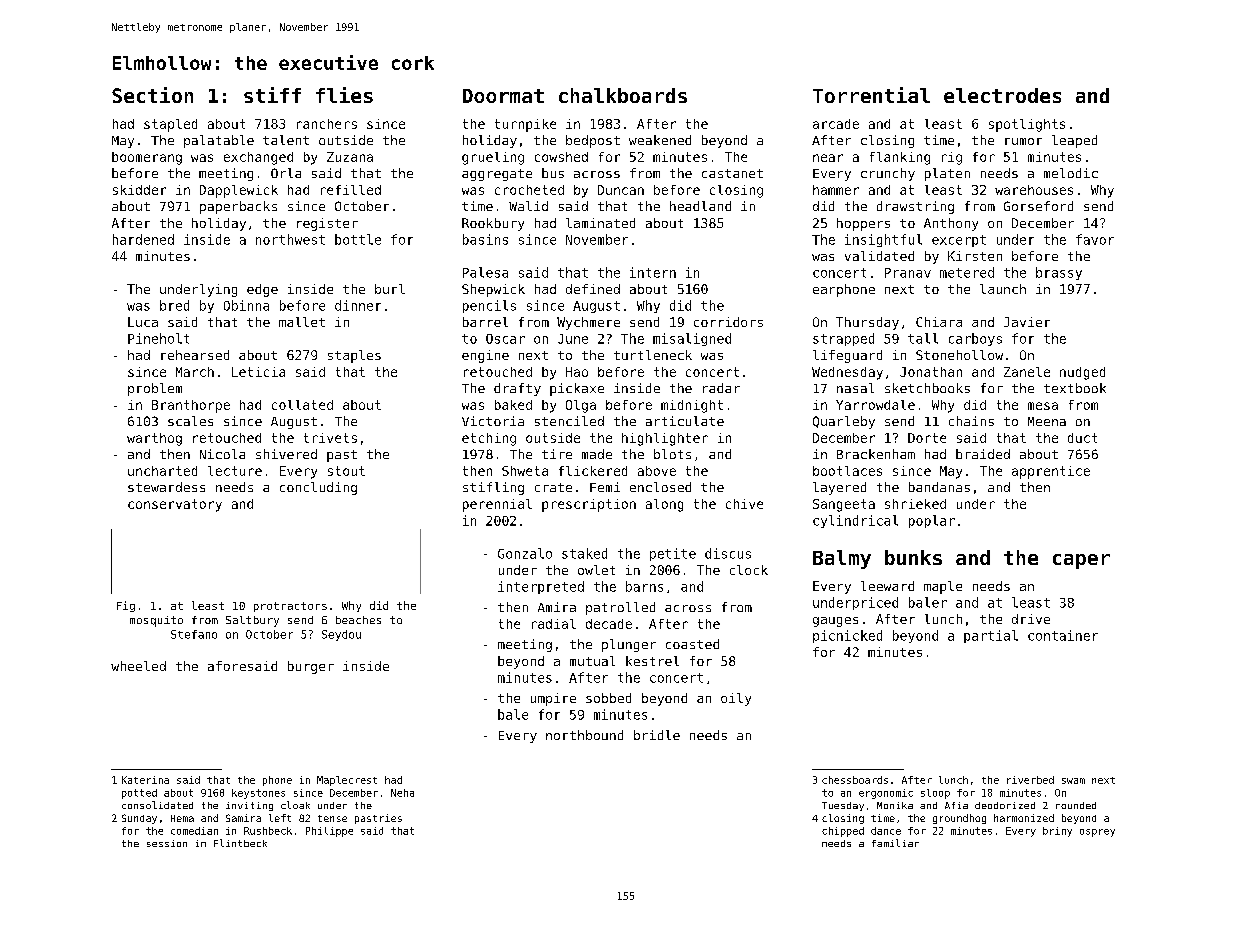 The image size is (1233, 952). I want to click on stenciled, so click(569, 421).
